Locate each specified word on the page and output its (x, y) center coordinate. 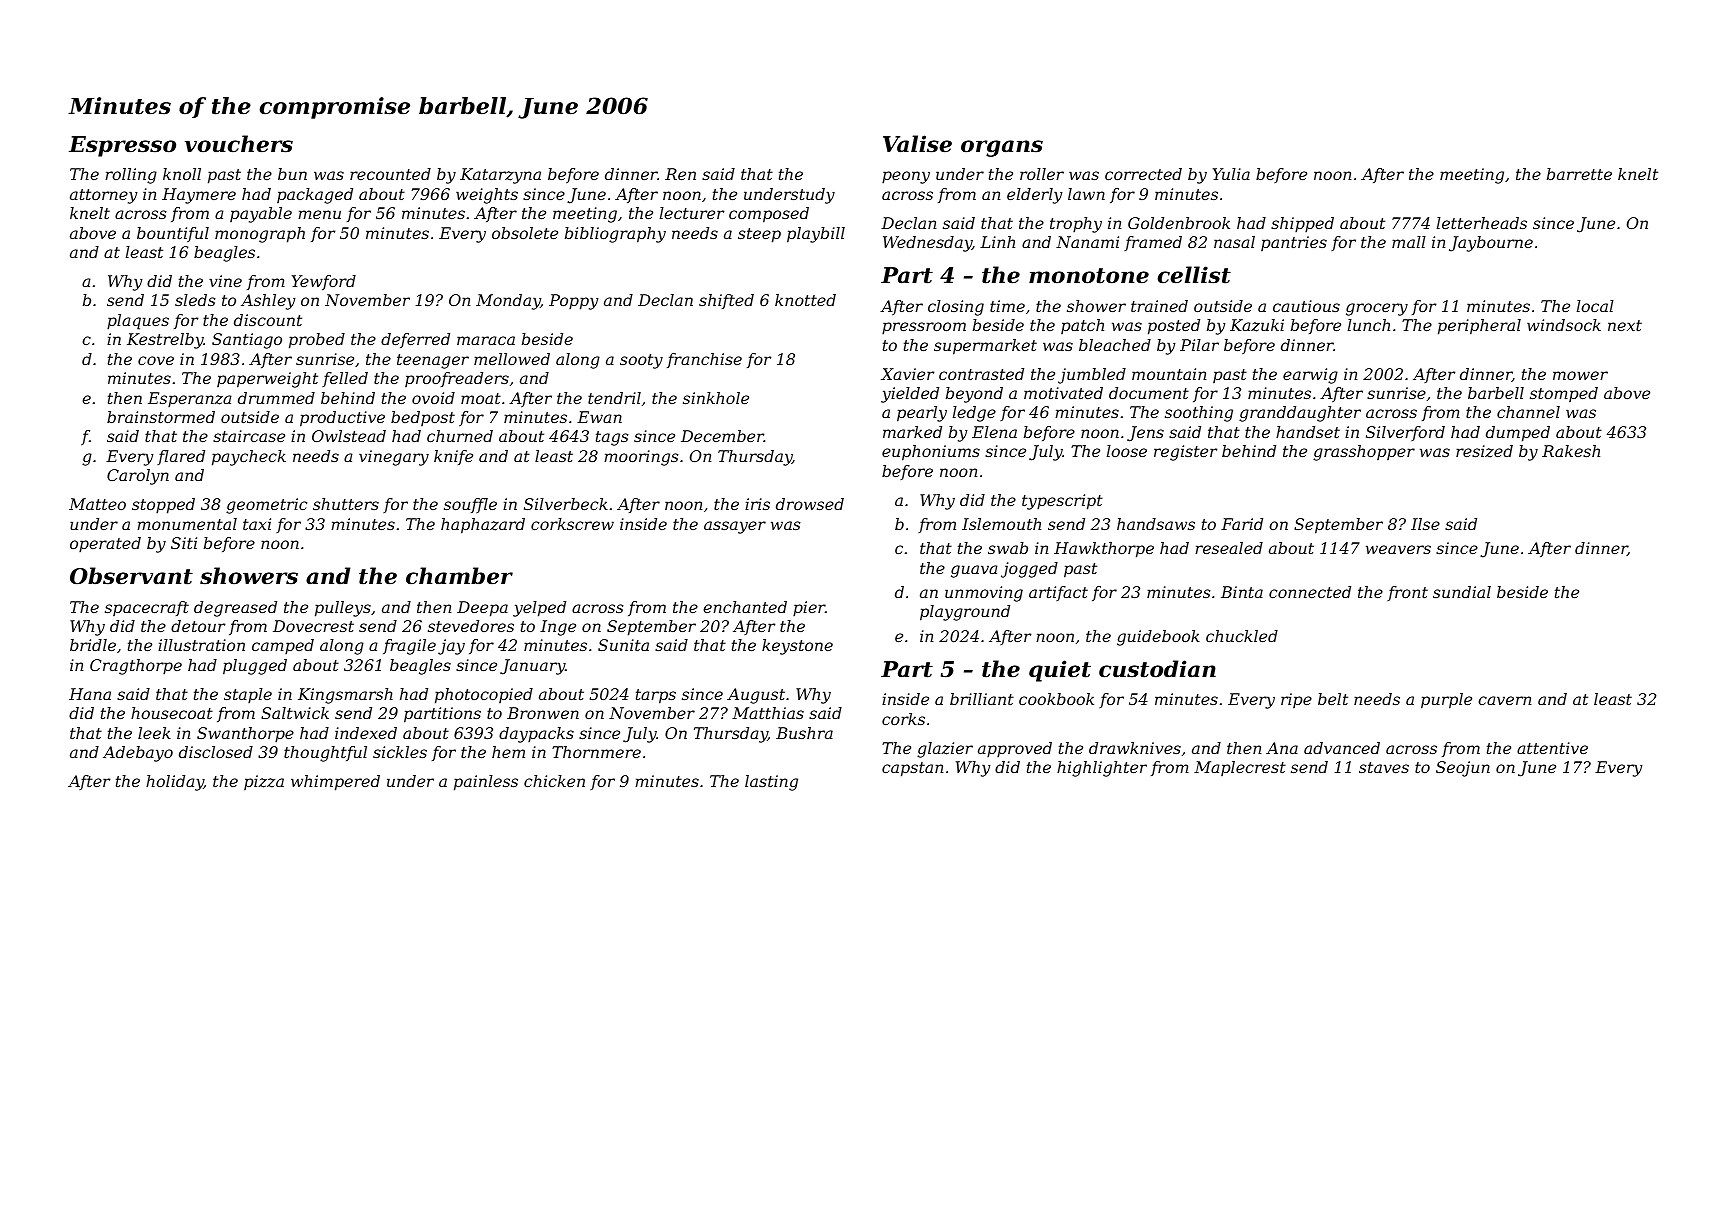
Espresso (122, 146)
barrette (1579, 174)
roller (1042, 174)
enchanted (745, 607)
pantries (1294, 243)
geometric (266, 506)
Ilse (1425, 524)
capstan (913, 769)
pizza (264, 782)
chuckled (1242, 636)
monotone (1089, 276)
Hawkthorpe (1104, 550)
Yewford (324, 282)
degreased (235, 609)
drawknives (1135, 748)
